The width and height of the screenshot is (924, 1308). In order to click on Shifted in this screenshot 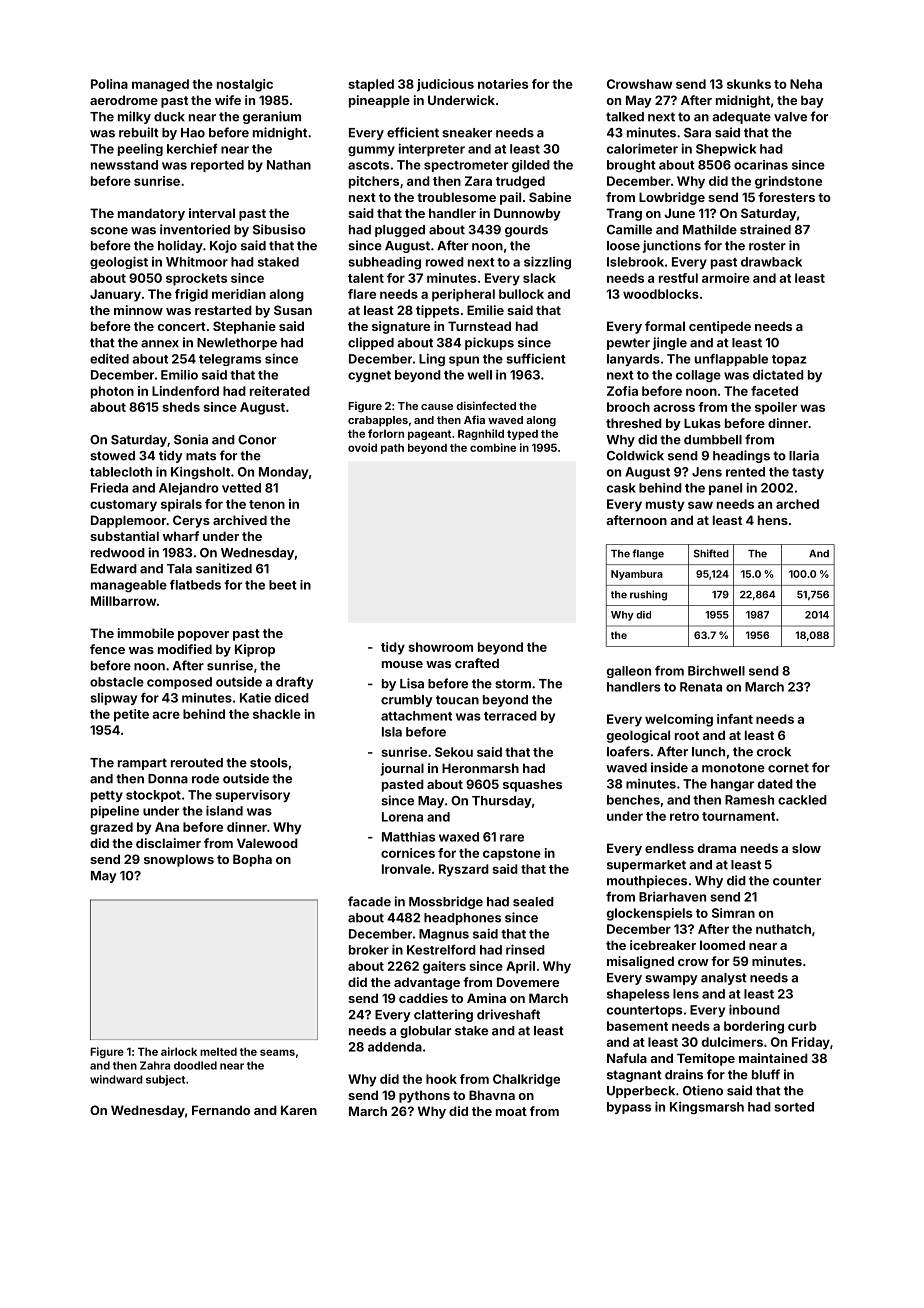, I will do `click(711, 553)`.
